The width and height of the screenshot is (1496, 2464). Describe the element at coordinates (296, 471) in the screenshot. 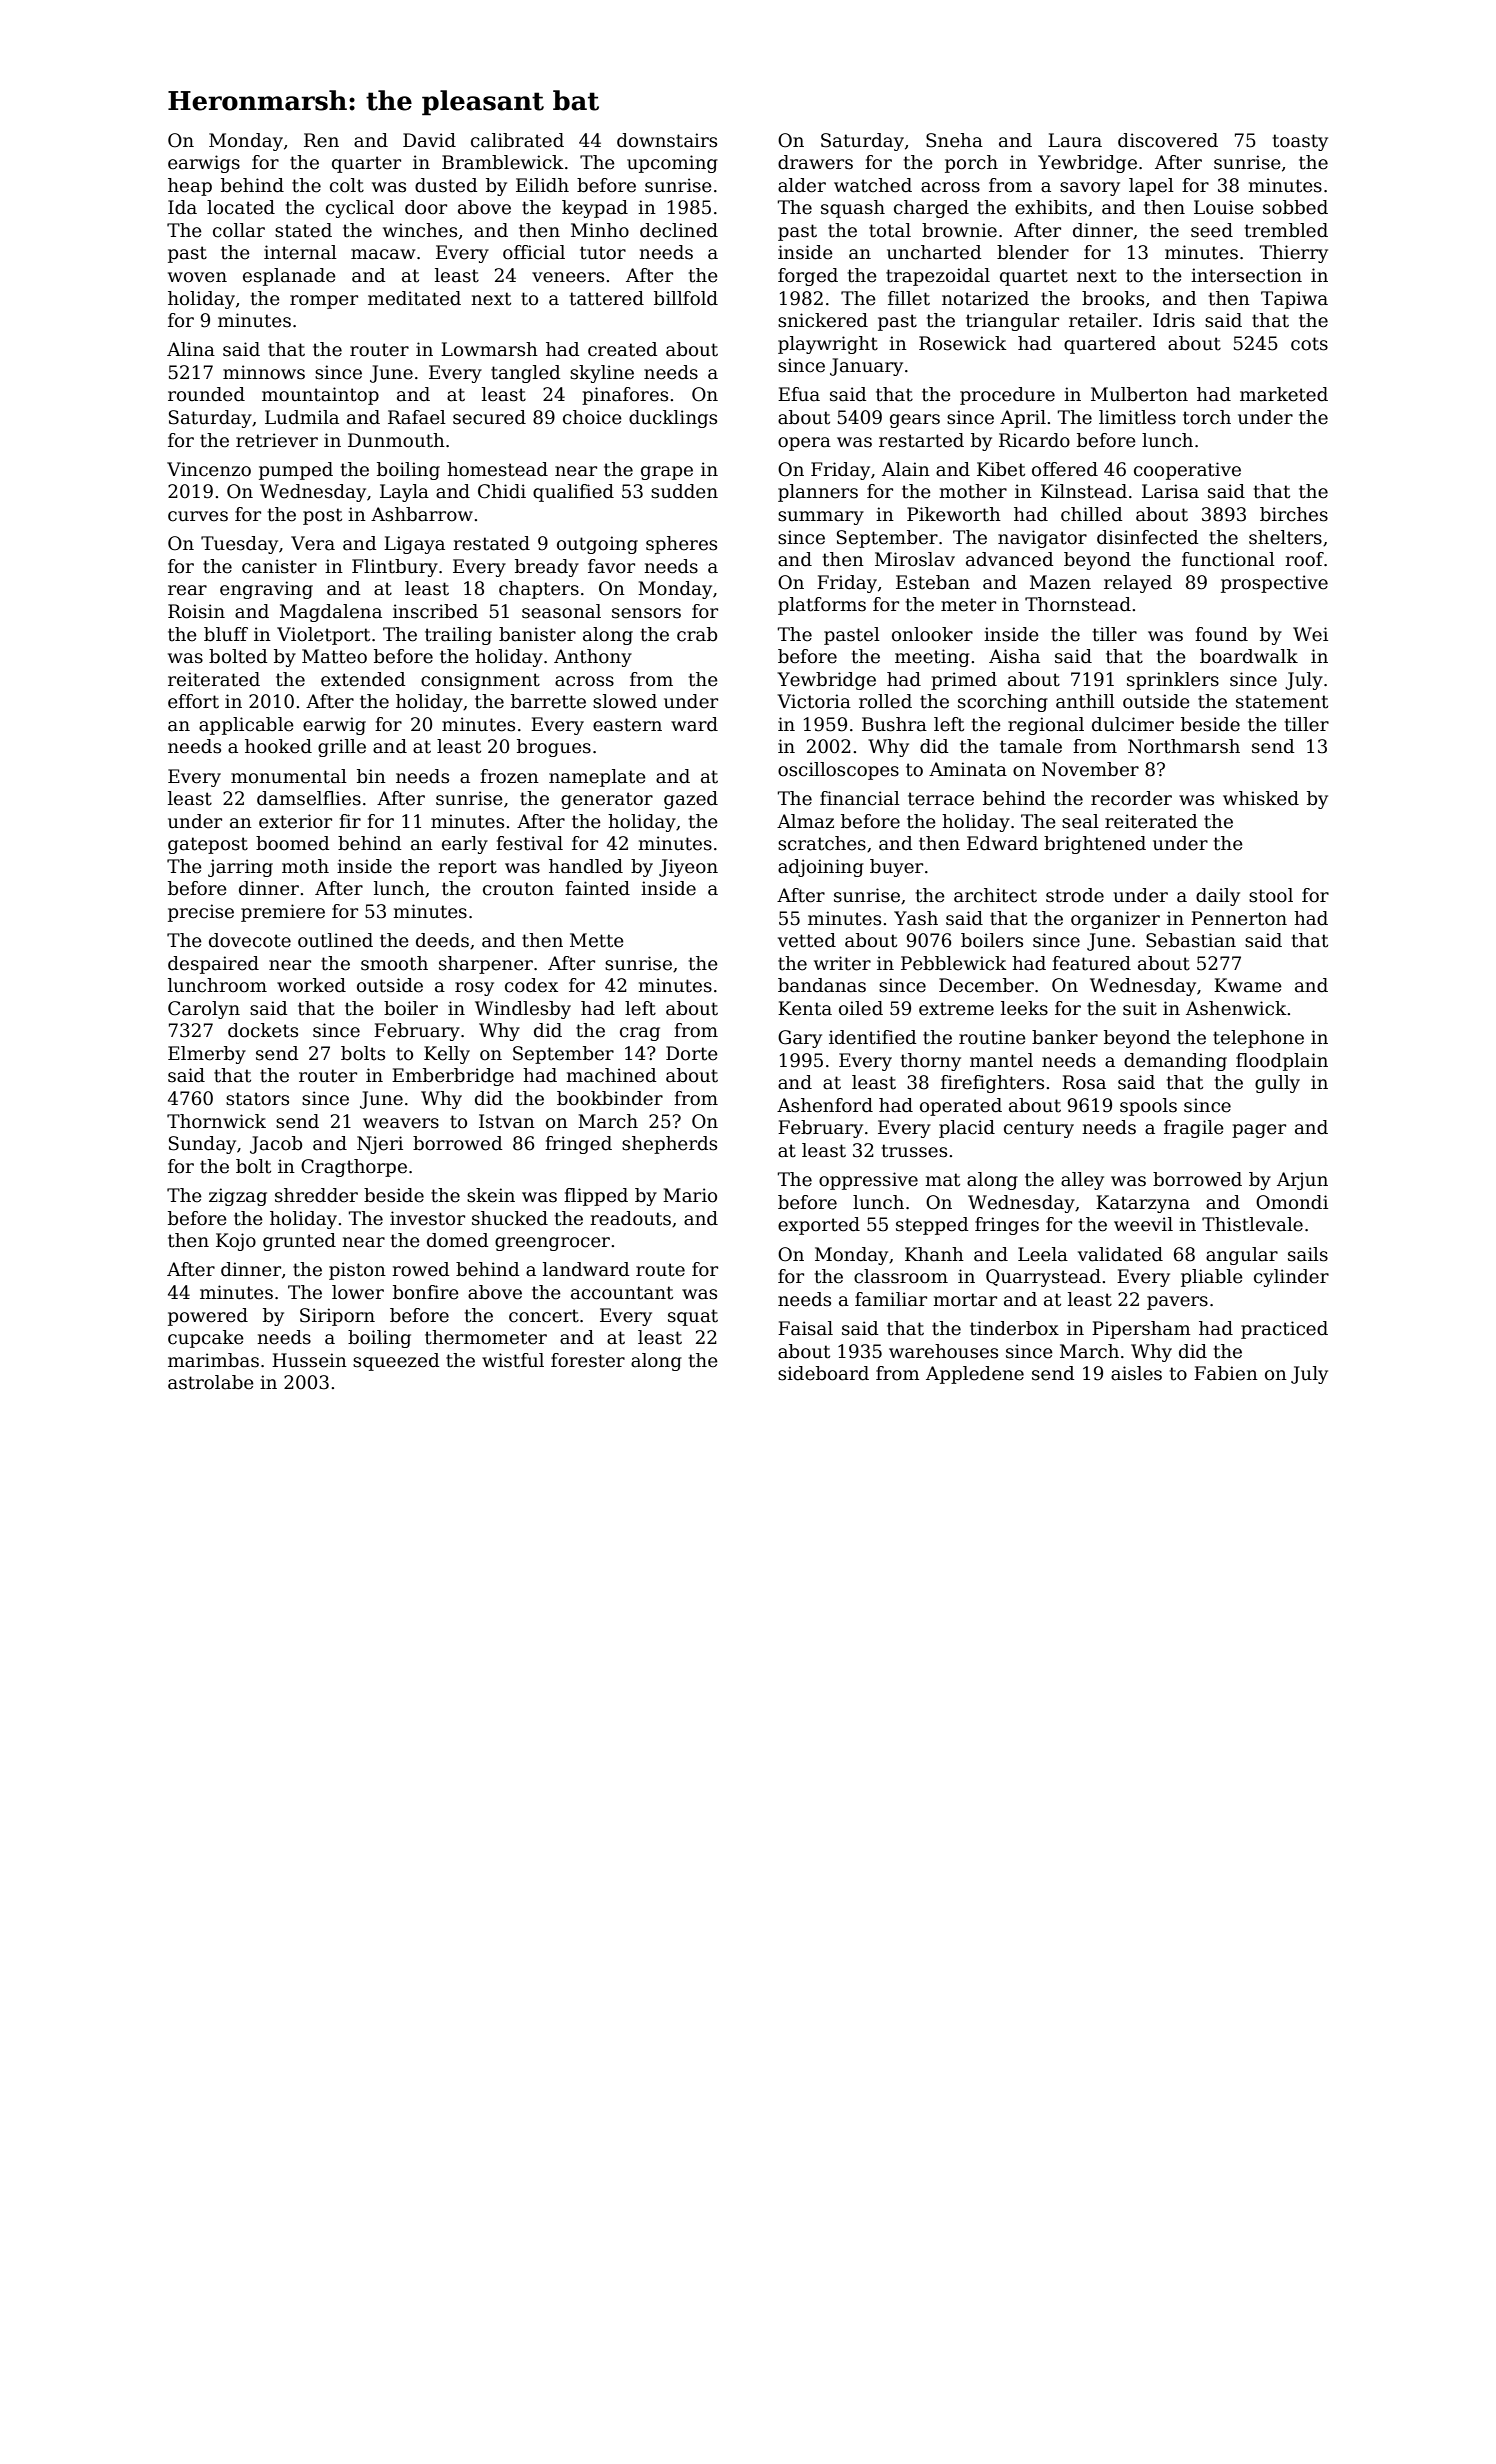

I see `pumped` at that location.
